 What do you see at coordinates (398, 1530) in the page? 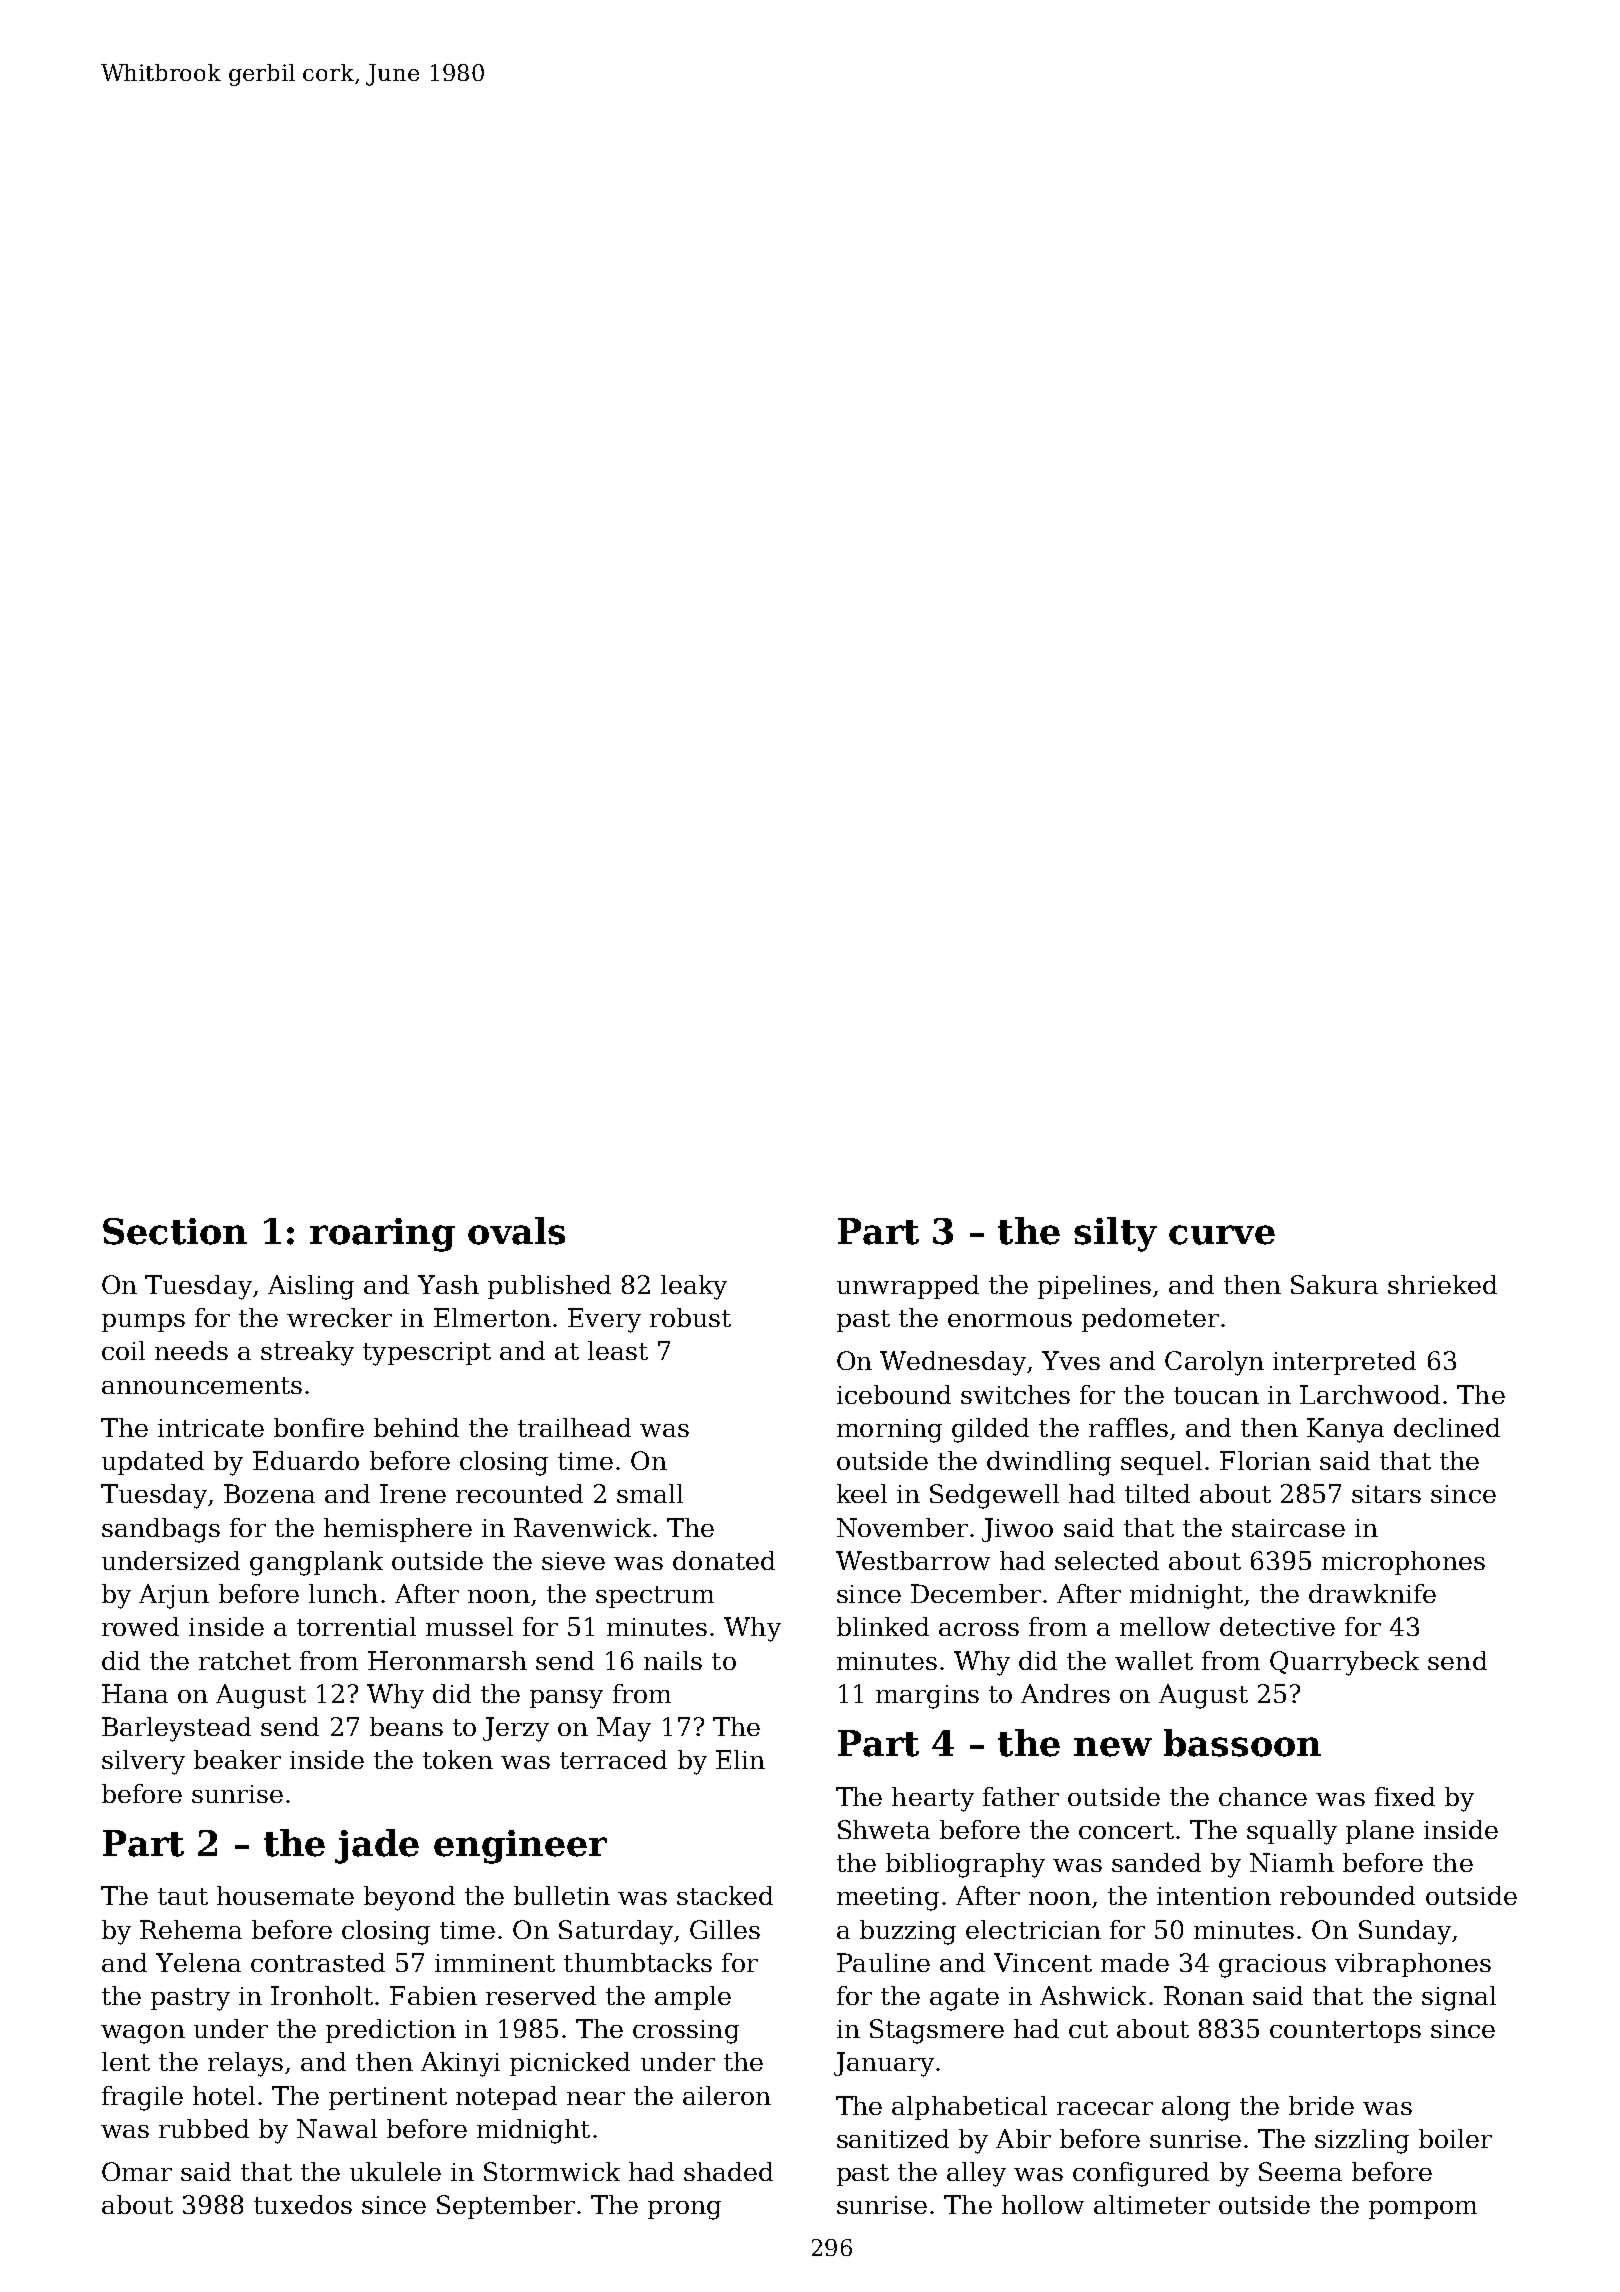
I see `hemisphere` at bounding box center [398, 1530].
